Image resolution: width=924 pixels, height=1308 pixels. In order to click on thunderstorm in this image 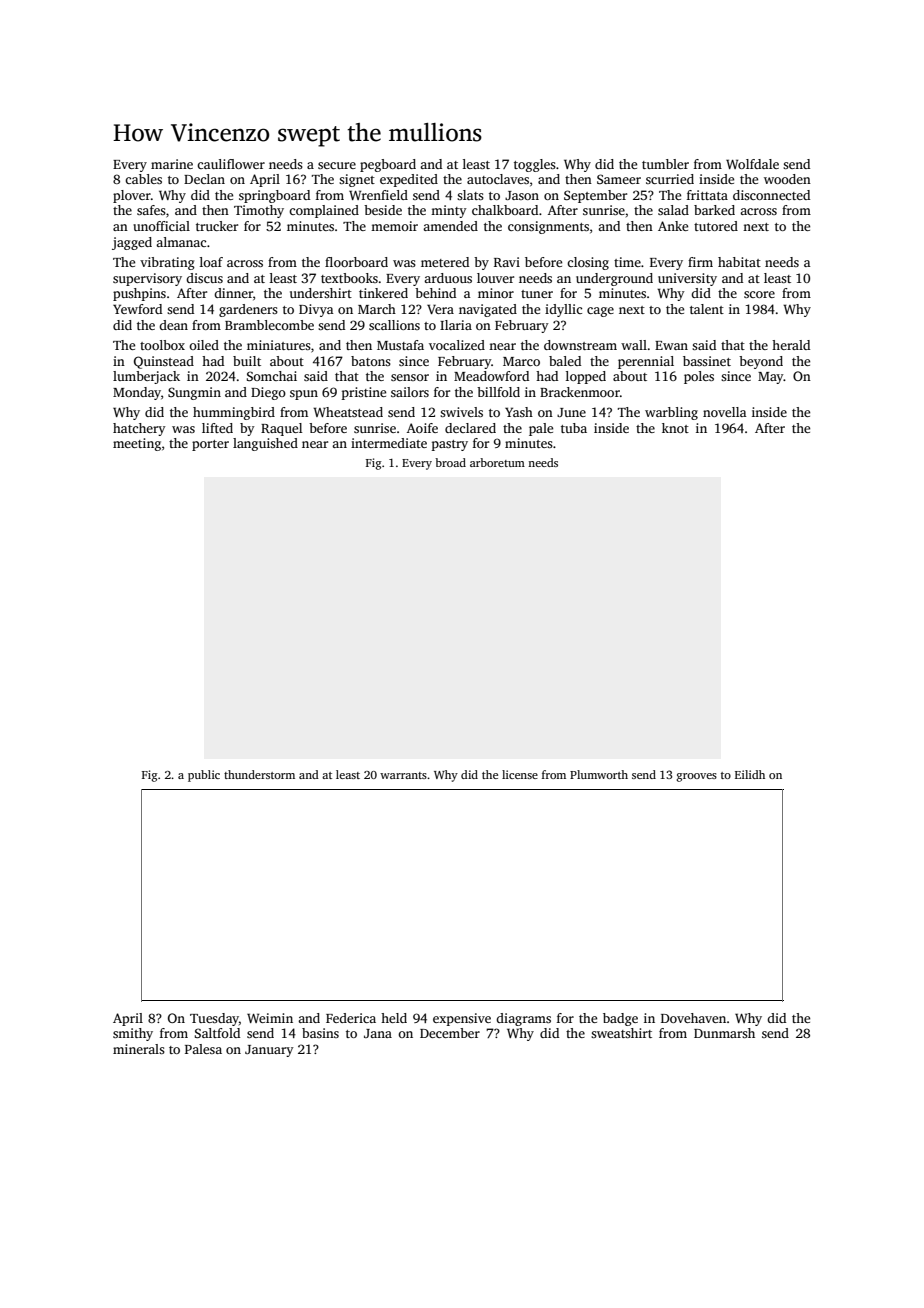, I will do `click(259, 774)`.
